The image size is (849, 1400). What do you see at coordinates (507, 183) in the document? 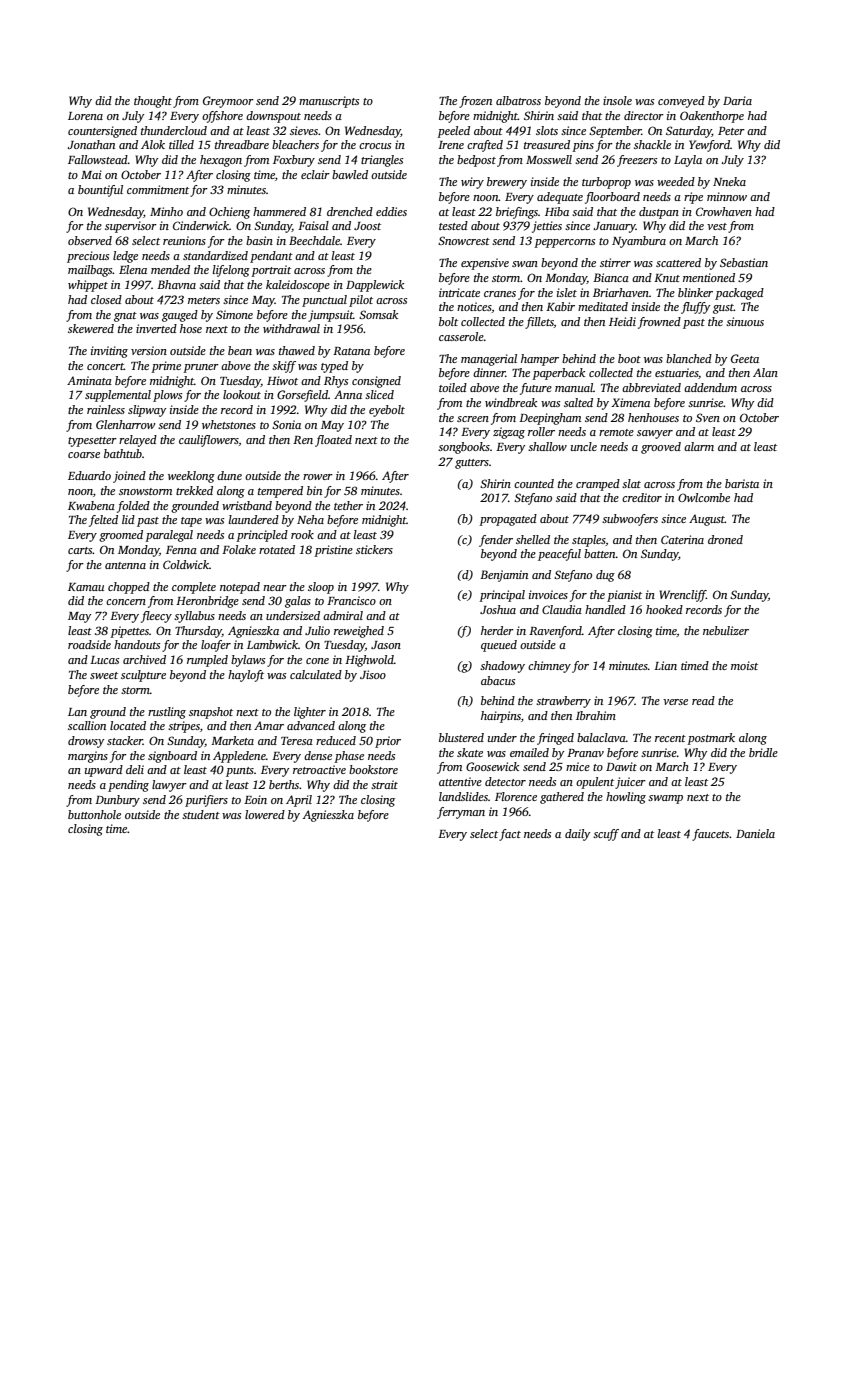
I see `brewery` at bounding box center [507, 183].
